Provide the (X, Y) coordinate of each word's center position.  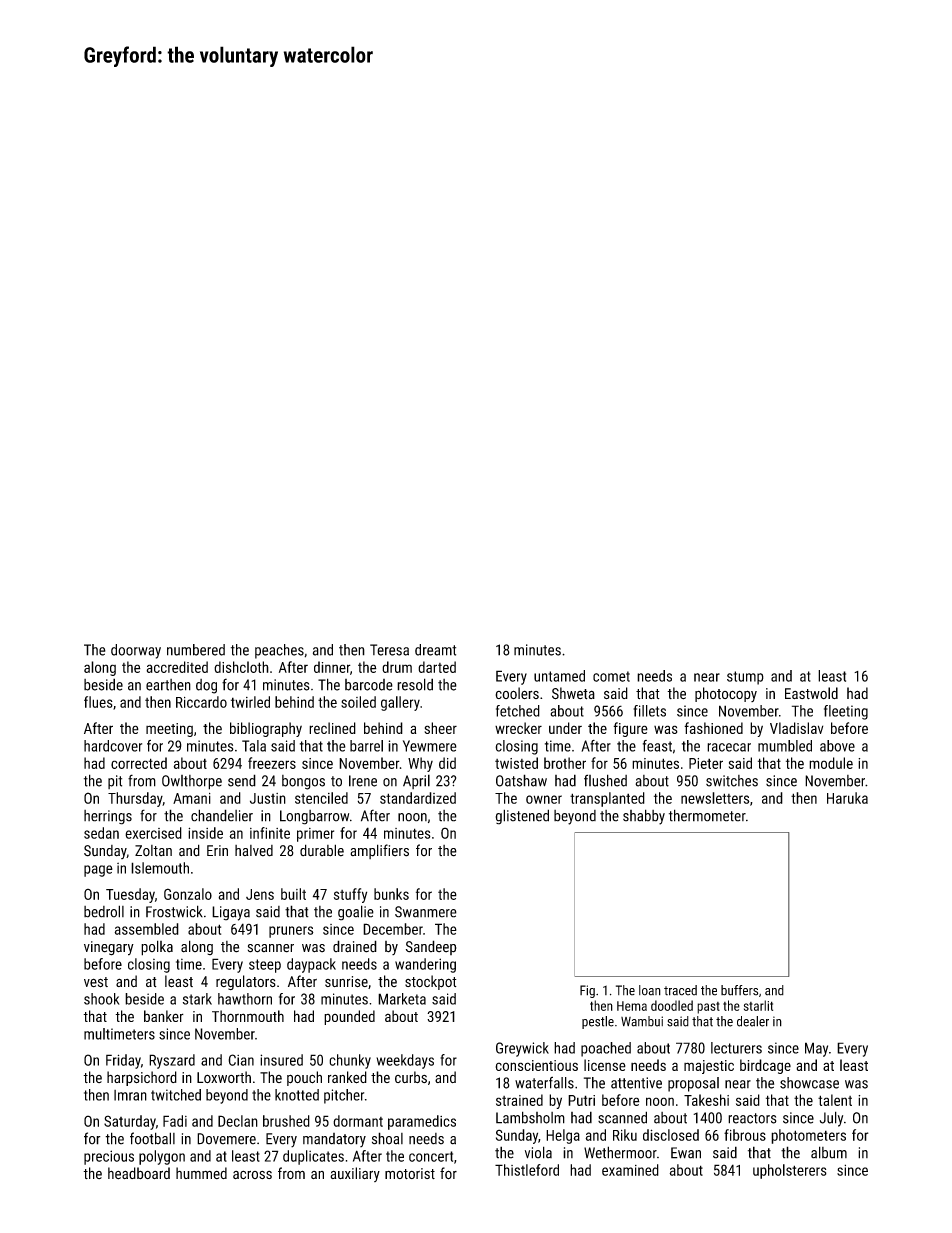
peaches (279, 651)
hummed (201, 1173)
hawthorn (245, 999)
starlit (758, 1005)
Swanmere (426, 912)
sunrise (346, 981)
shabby (644, 817)
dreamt (435, 650)
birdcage (765, 1066)
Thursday (135, 799)
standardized (418, 798)
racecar (729, 747)
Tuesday (130, 895)
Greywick (522, 1049)
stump (745, 678)
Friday (123, 1061)
